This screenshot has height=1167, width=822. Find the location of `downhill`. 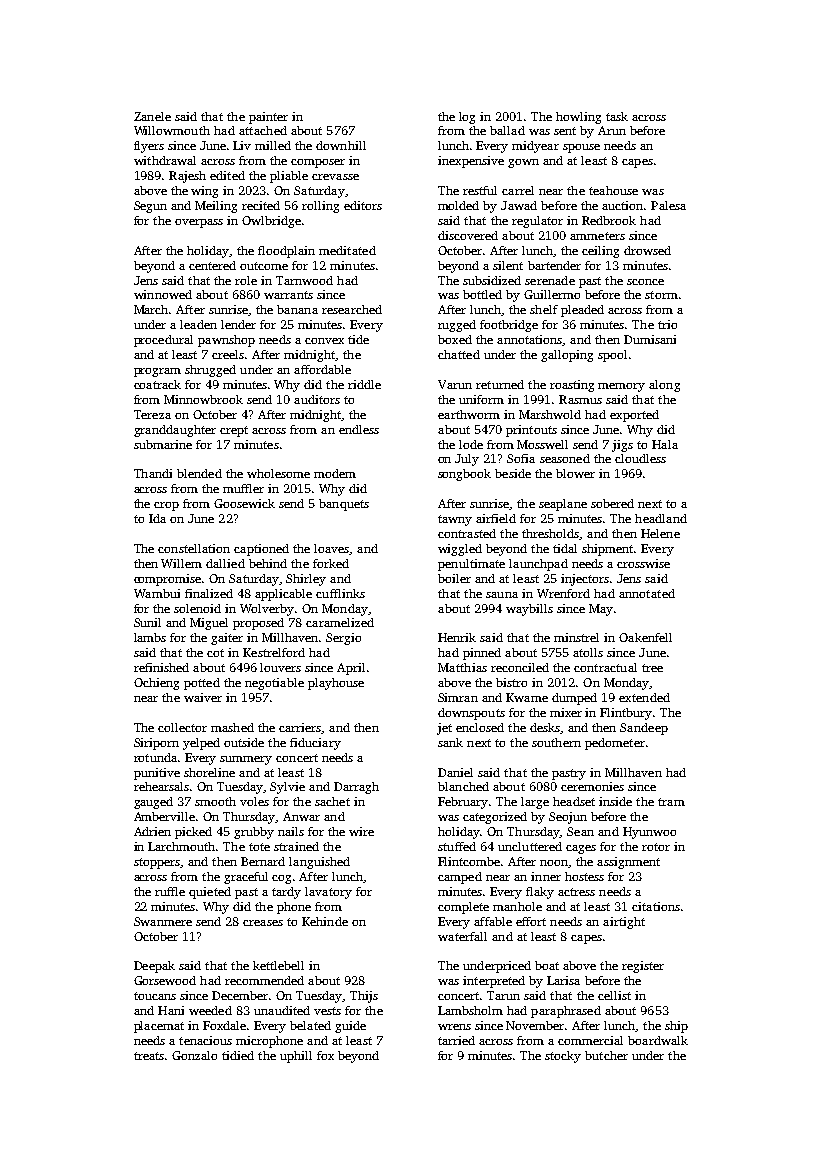

downhill is located at coordinates (341, 145).
